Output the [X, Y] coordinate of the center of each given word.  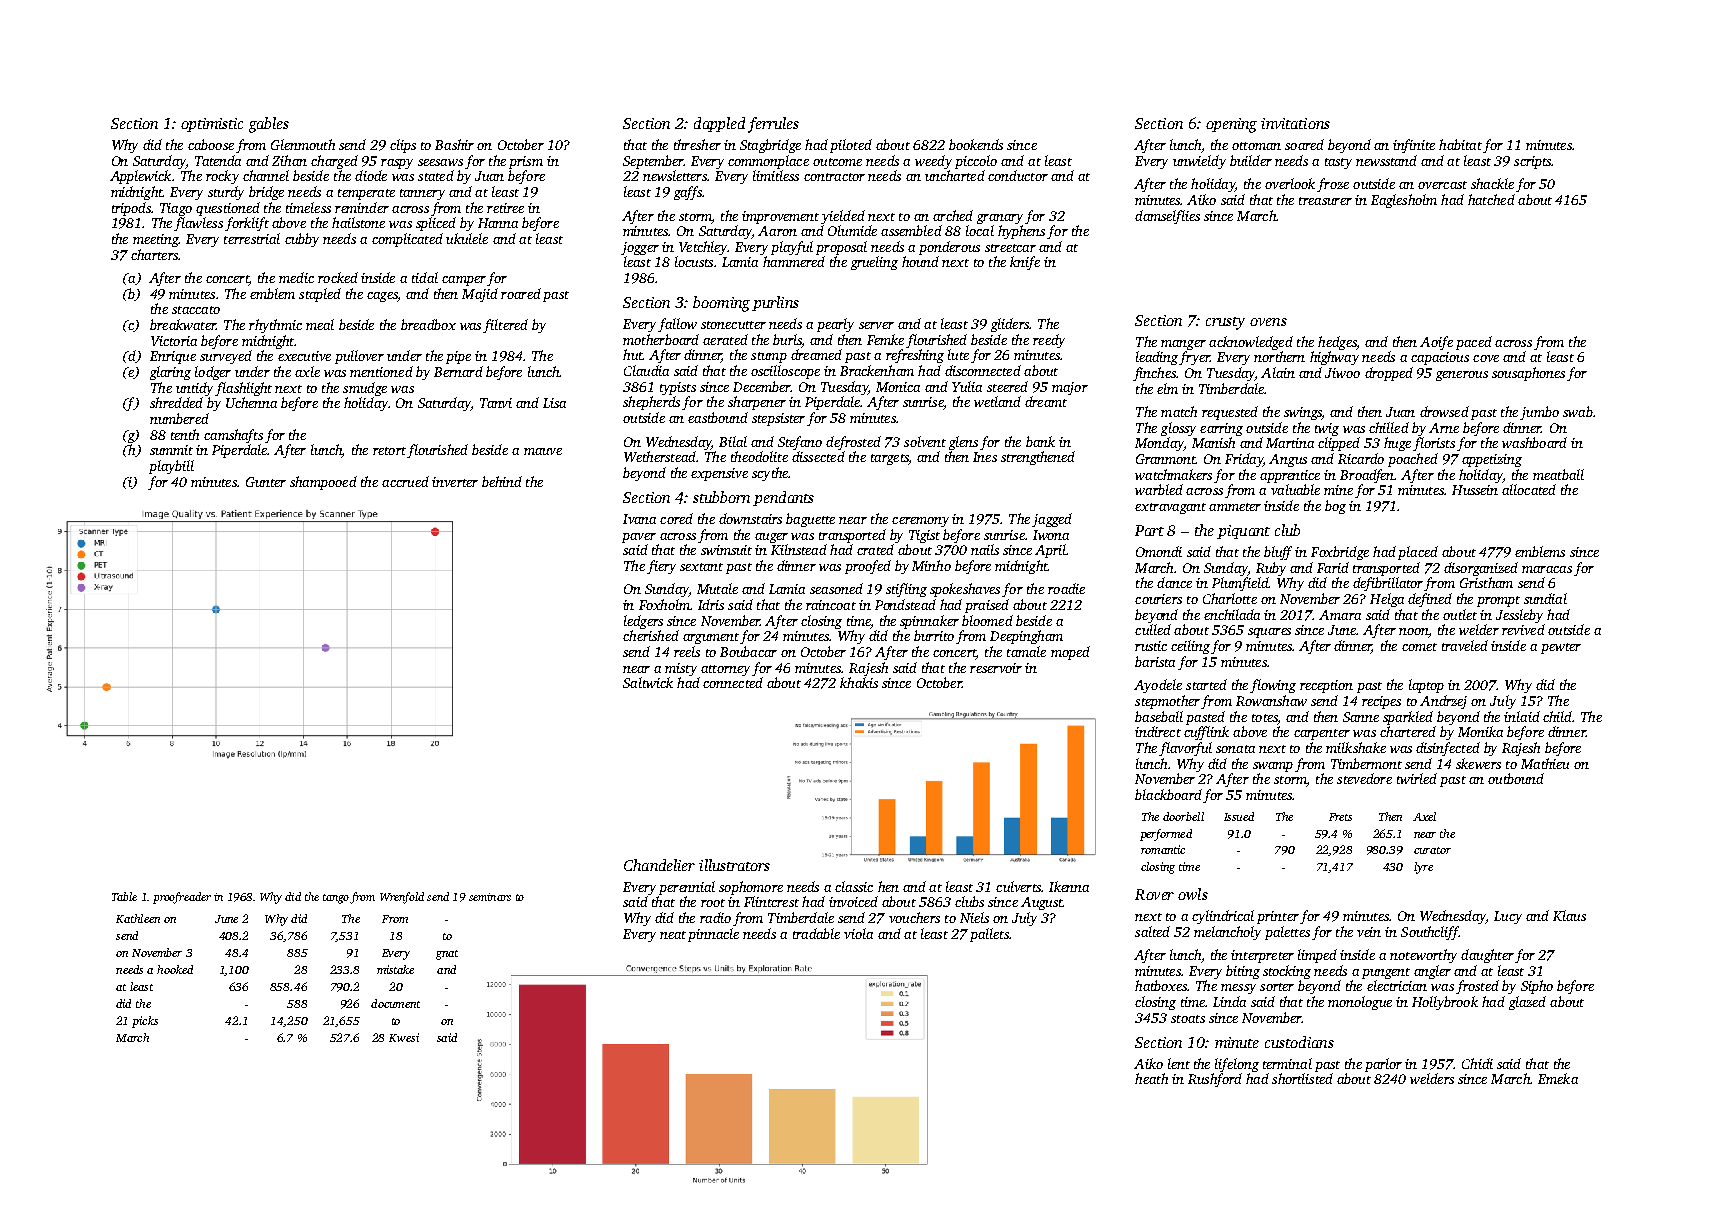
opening [1231, 125]
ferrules [773, 125]
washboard [1534, 442]
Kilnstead [799, 549]
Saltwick [648, 682]
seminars [490, 897]
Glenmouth [303, 144]
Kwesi [404, 1037]
